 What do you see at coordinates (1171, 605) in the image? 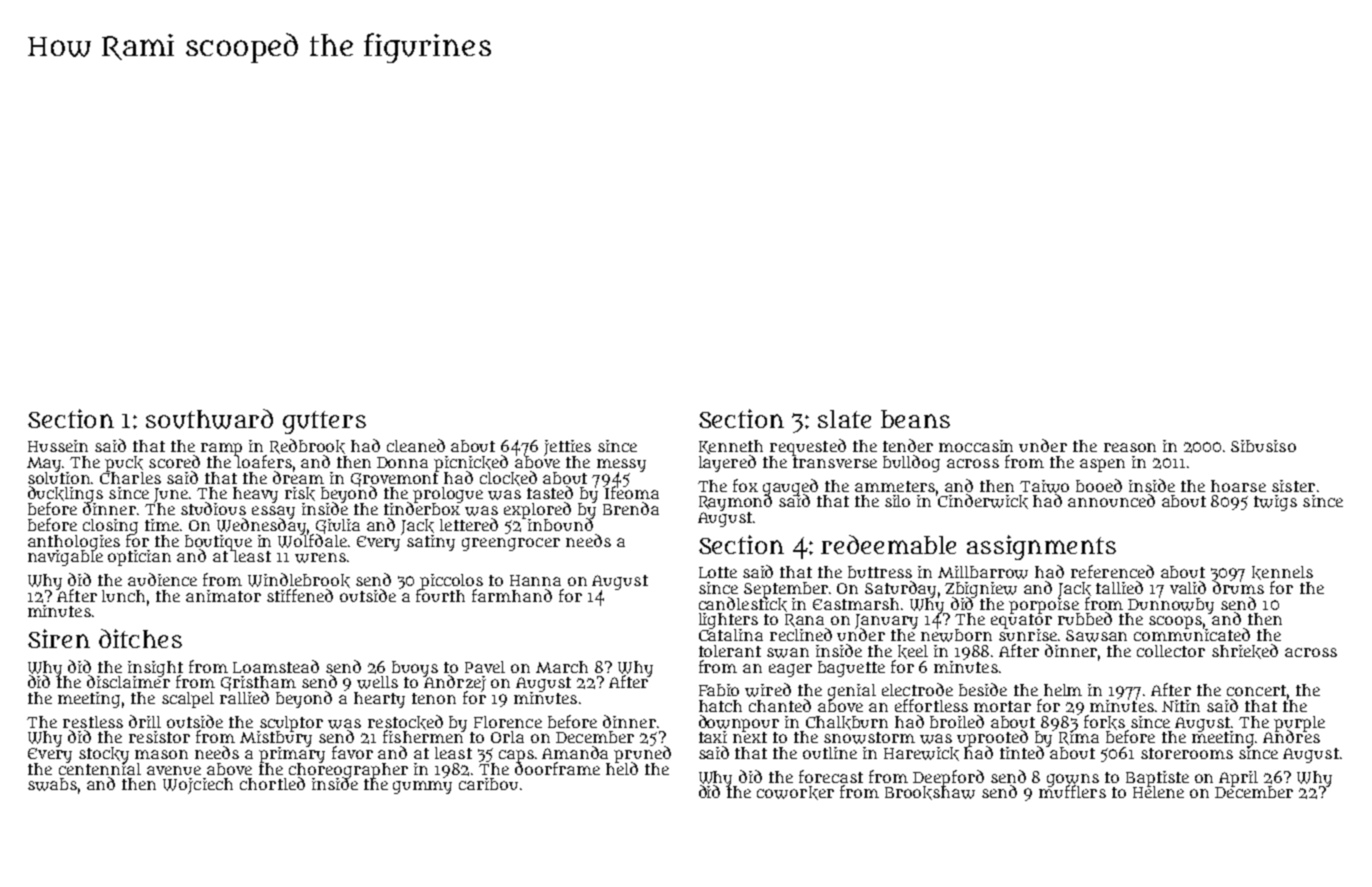
I see `Dunnowby` at bounding box center [1171, 605].
